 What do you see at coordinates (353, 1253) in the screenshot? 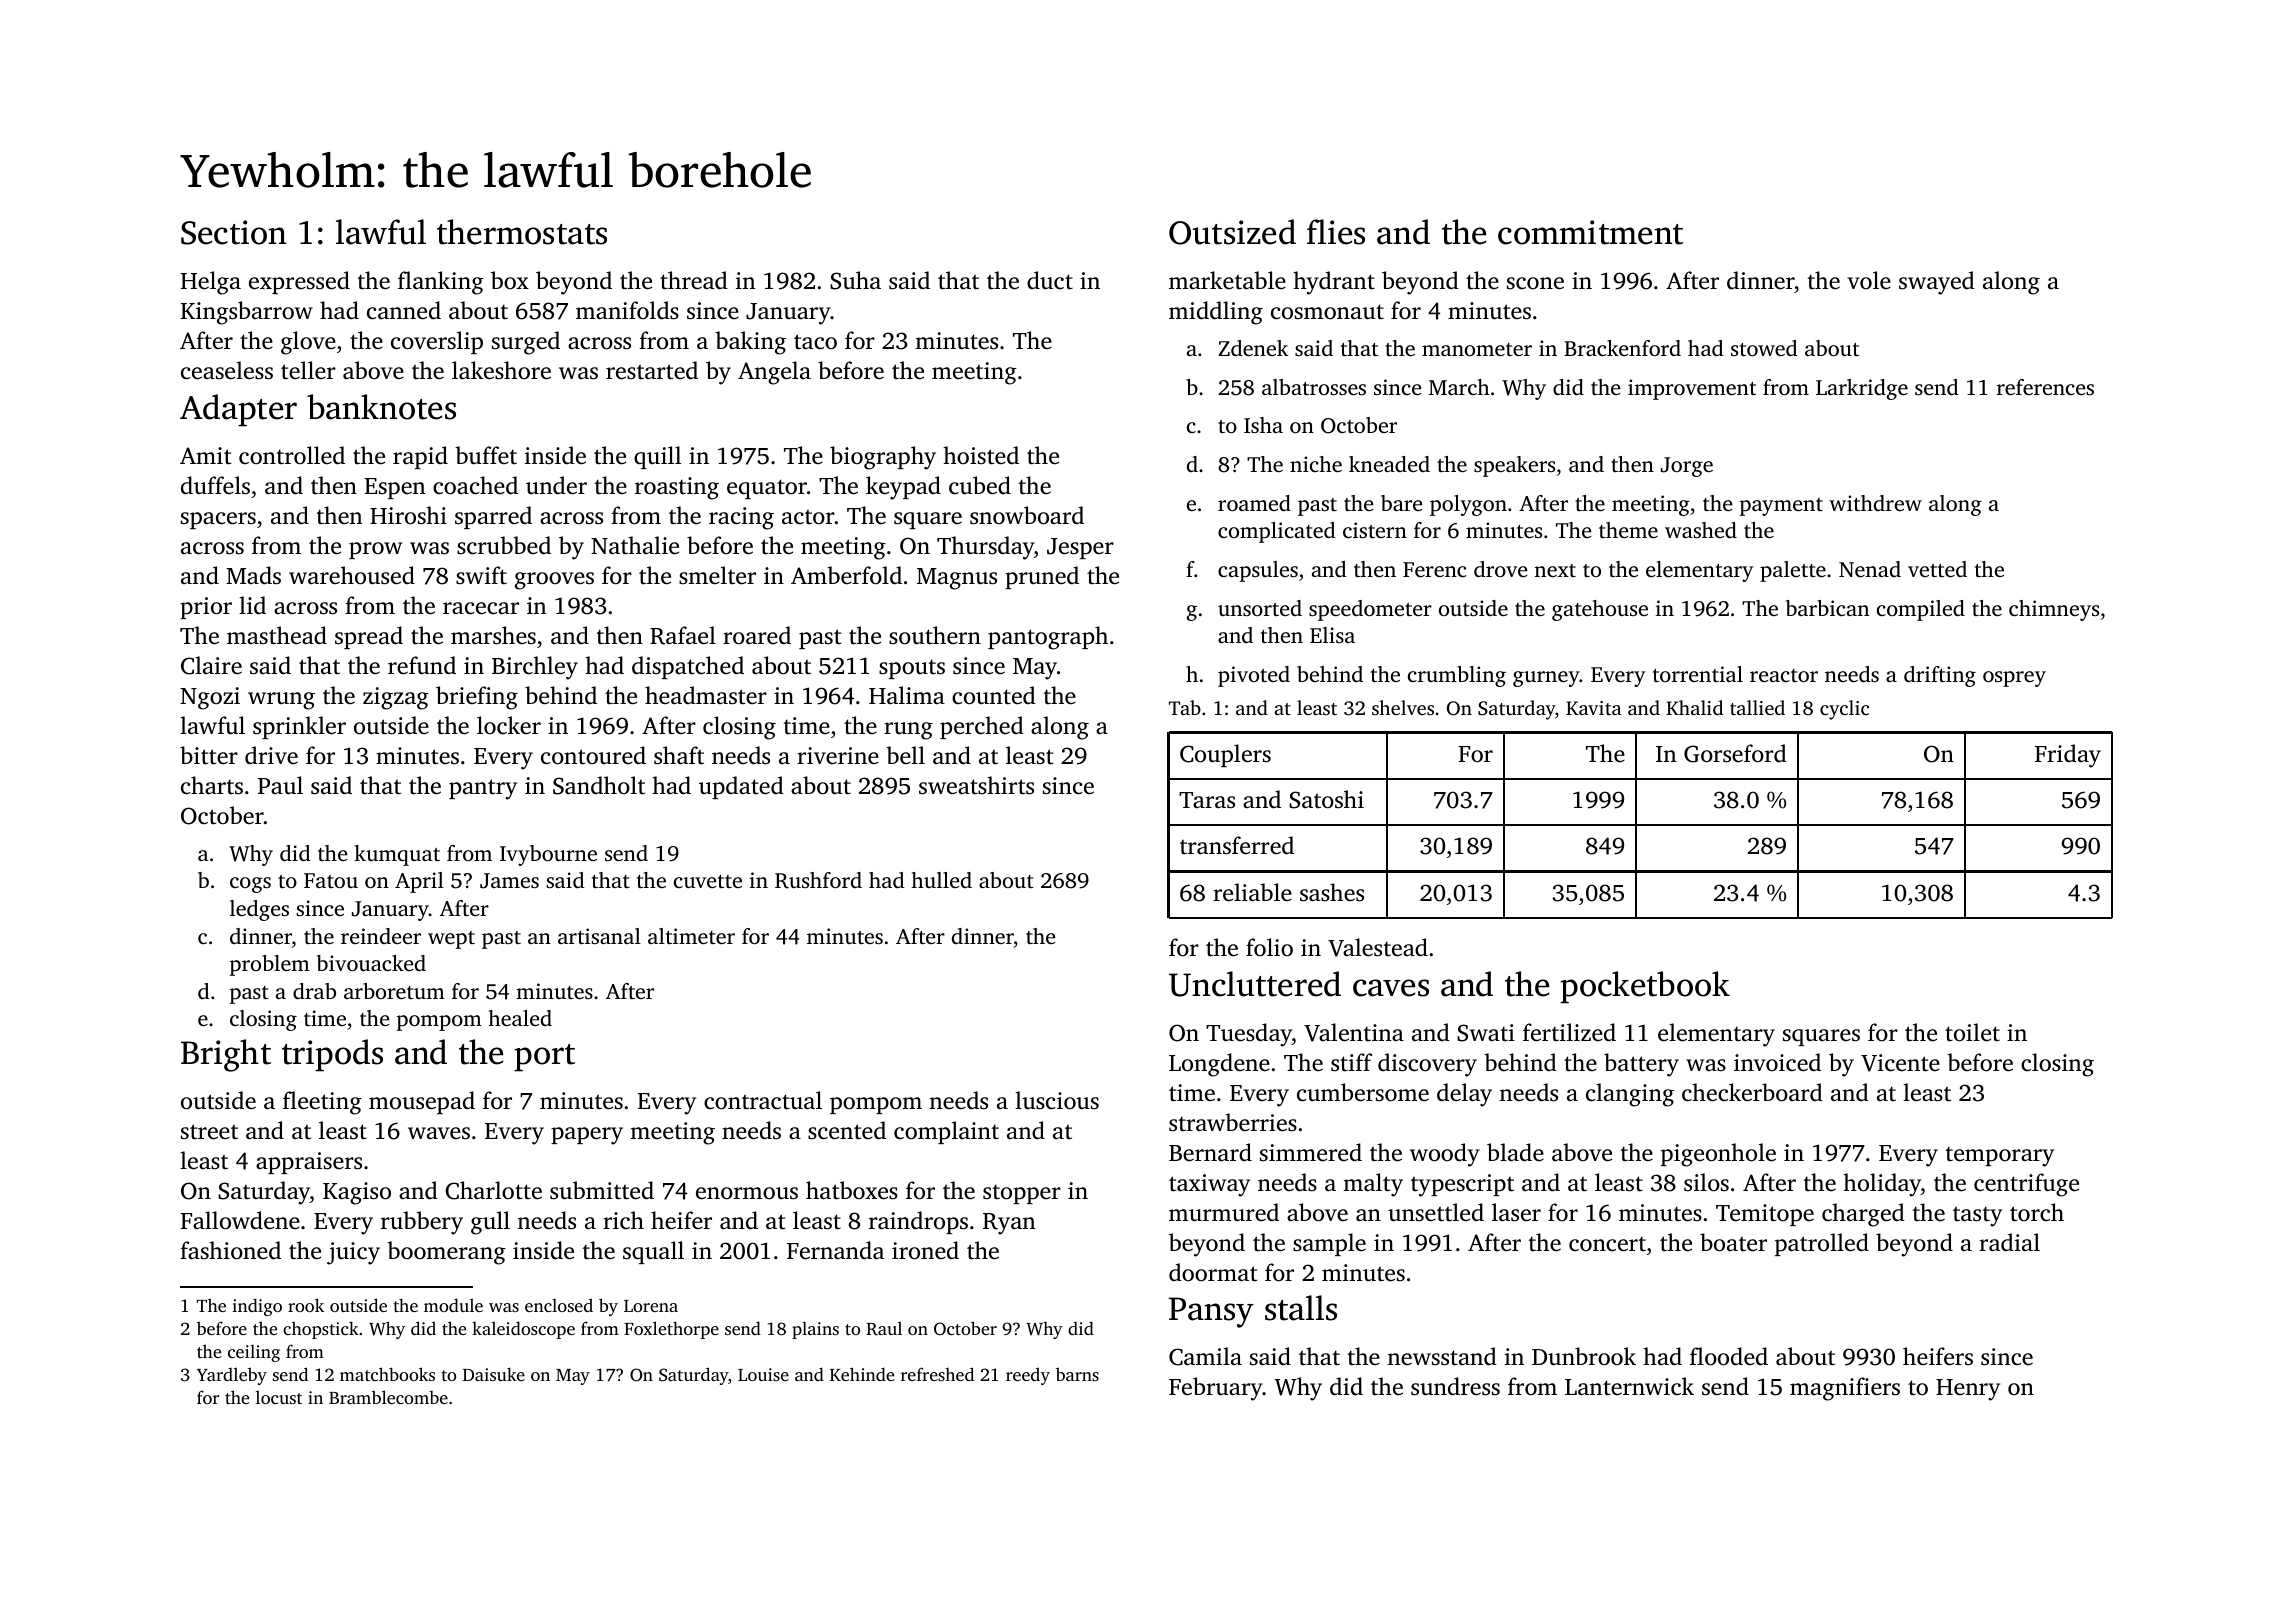
I see `juicy` at bounding box center [353, 1253].
